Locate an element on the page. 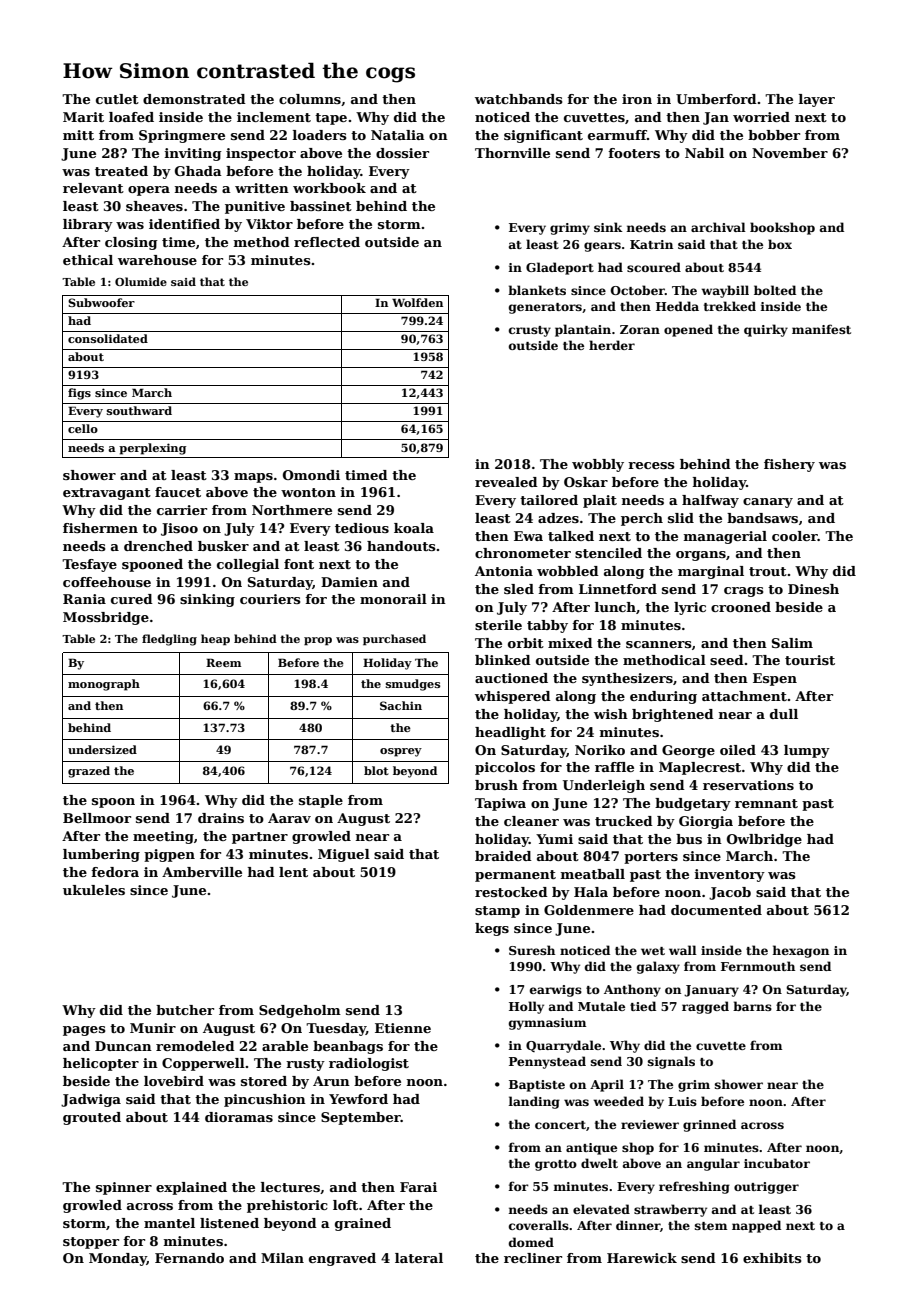  identified is located at coordinates (184, 224).
